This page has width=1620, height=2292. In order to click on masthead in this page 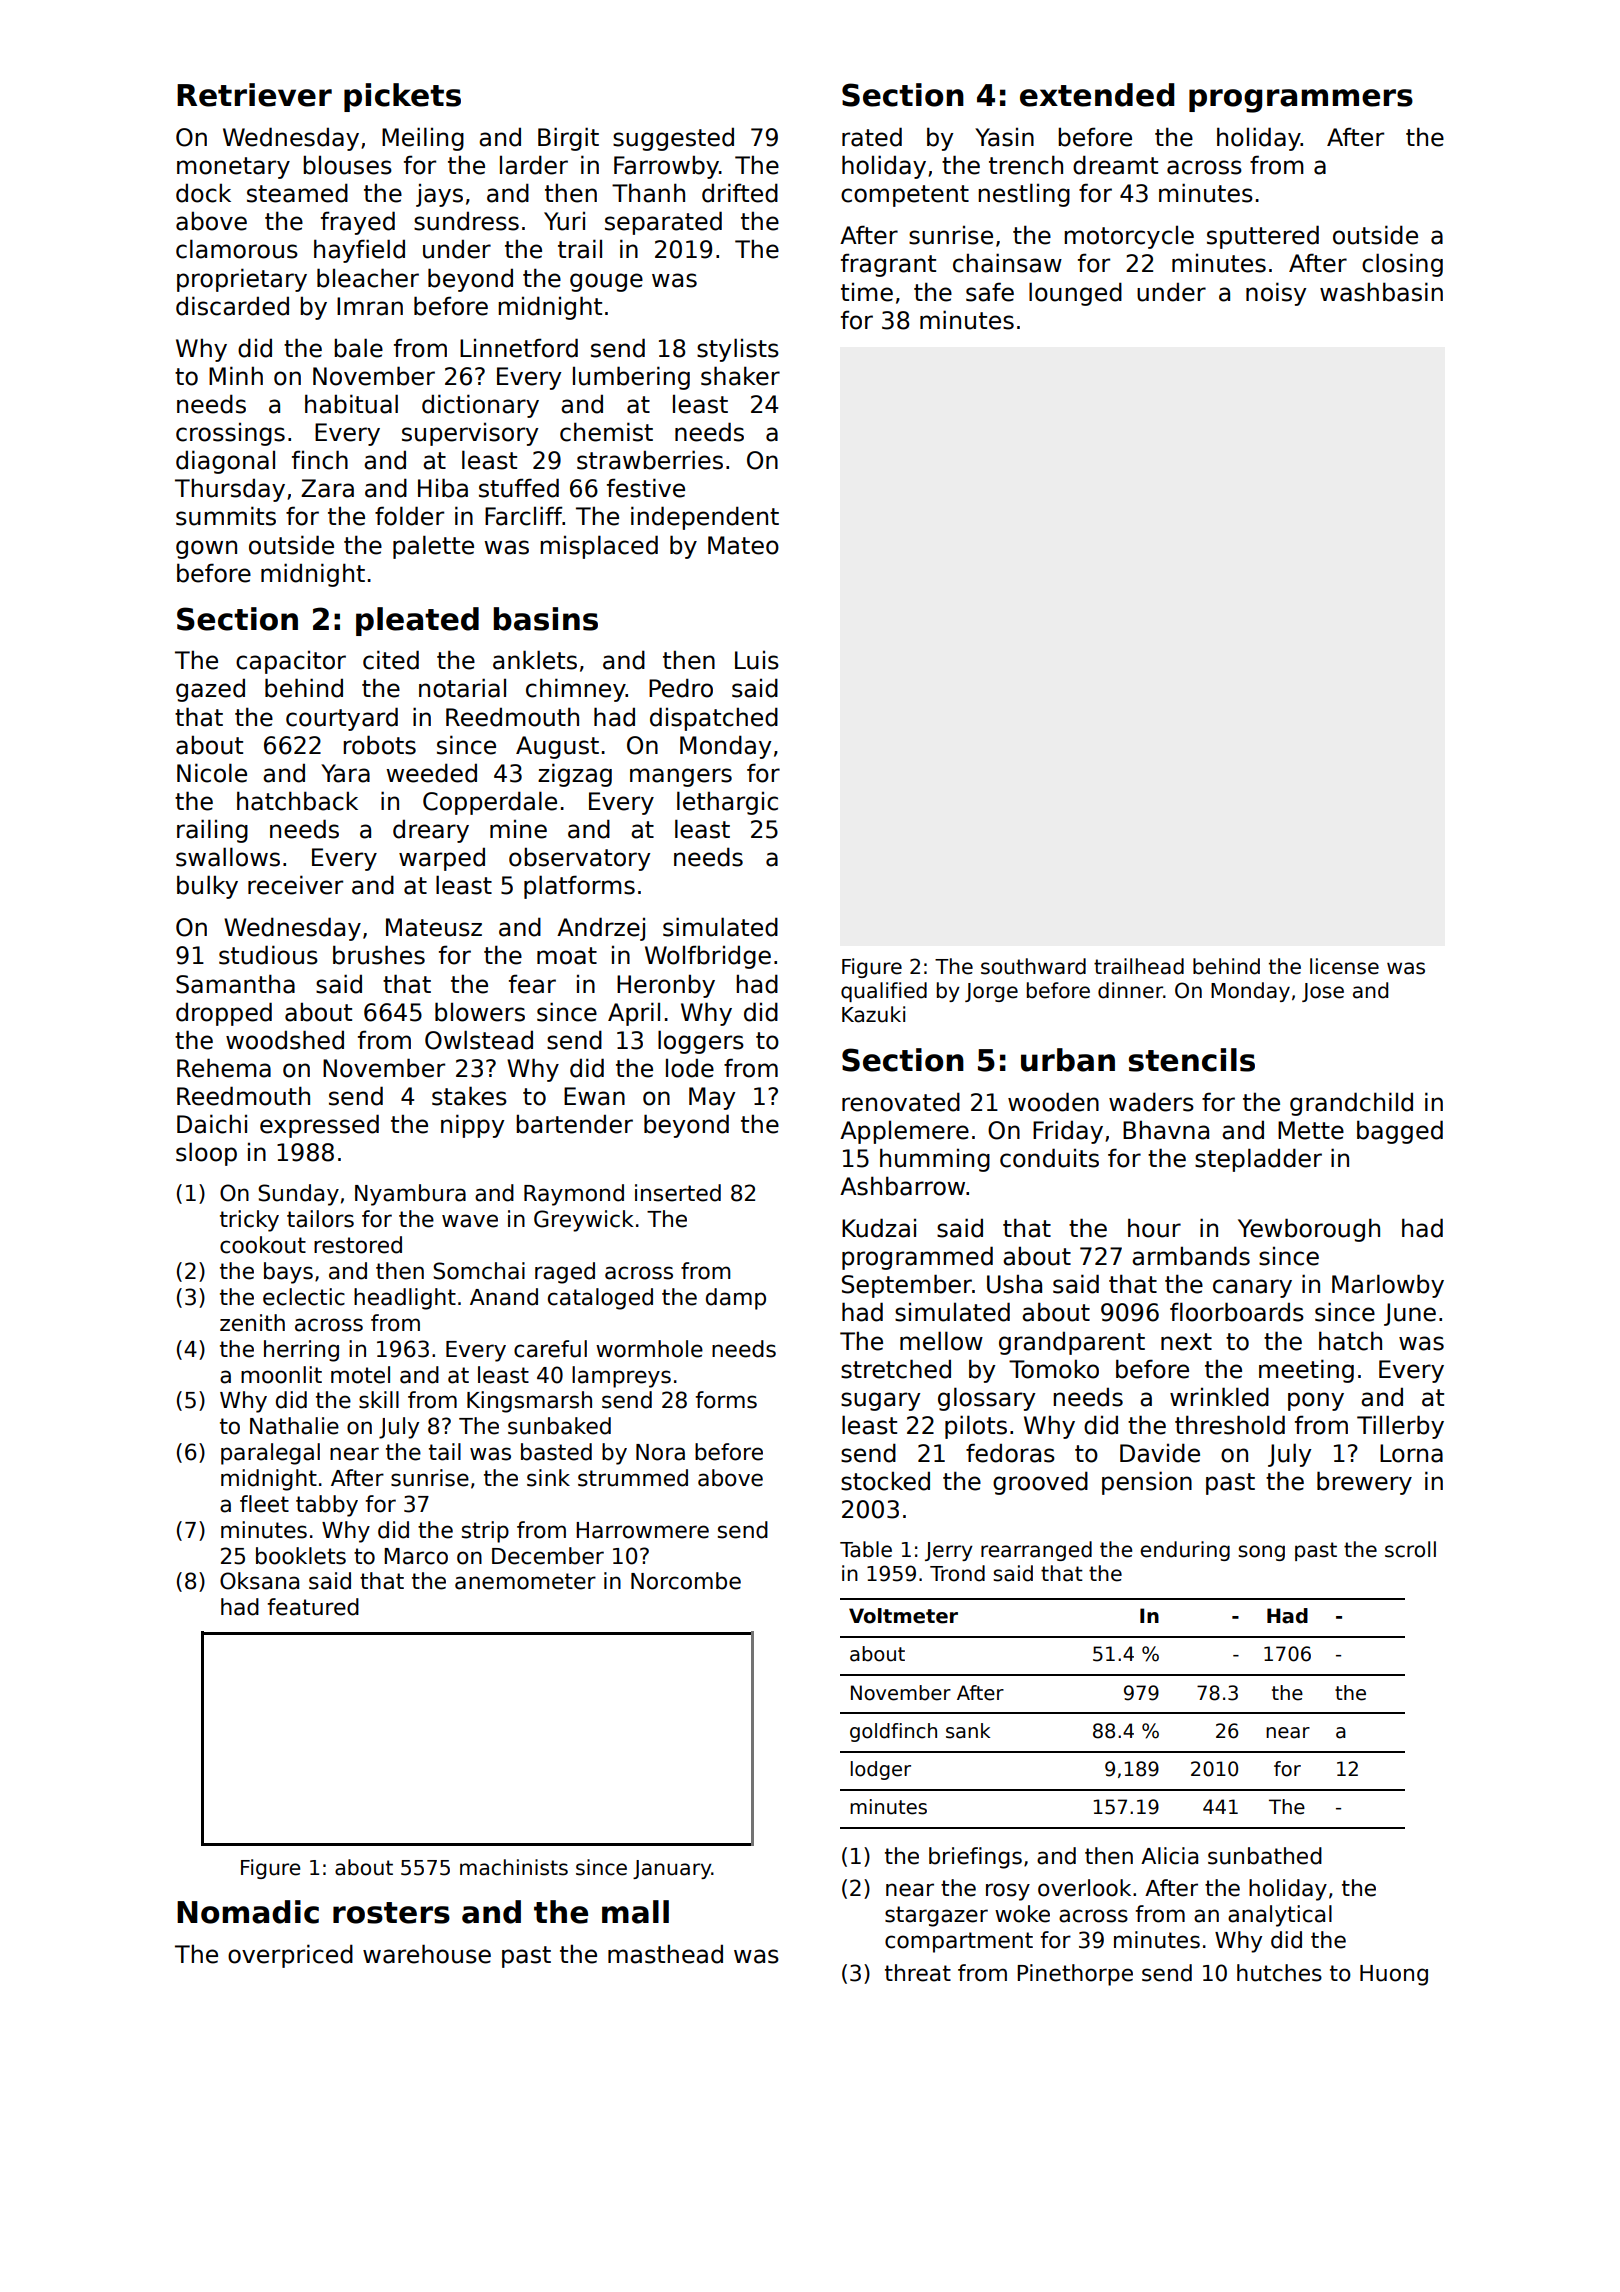, I will do `click(665, 1954)`.
